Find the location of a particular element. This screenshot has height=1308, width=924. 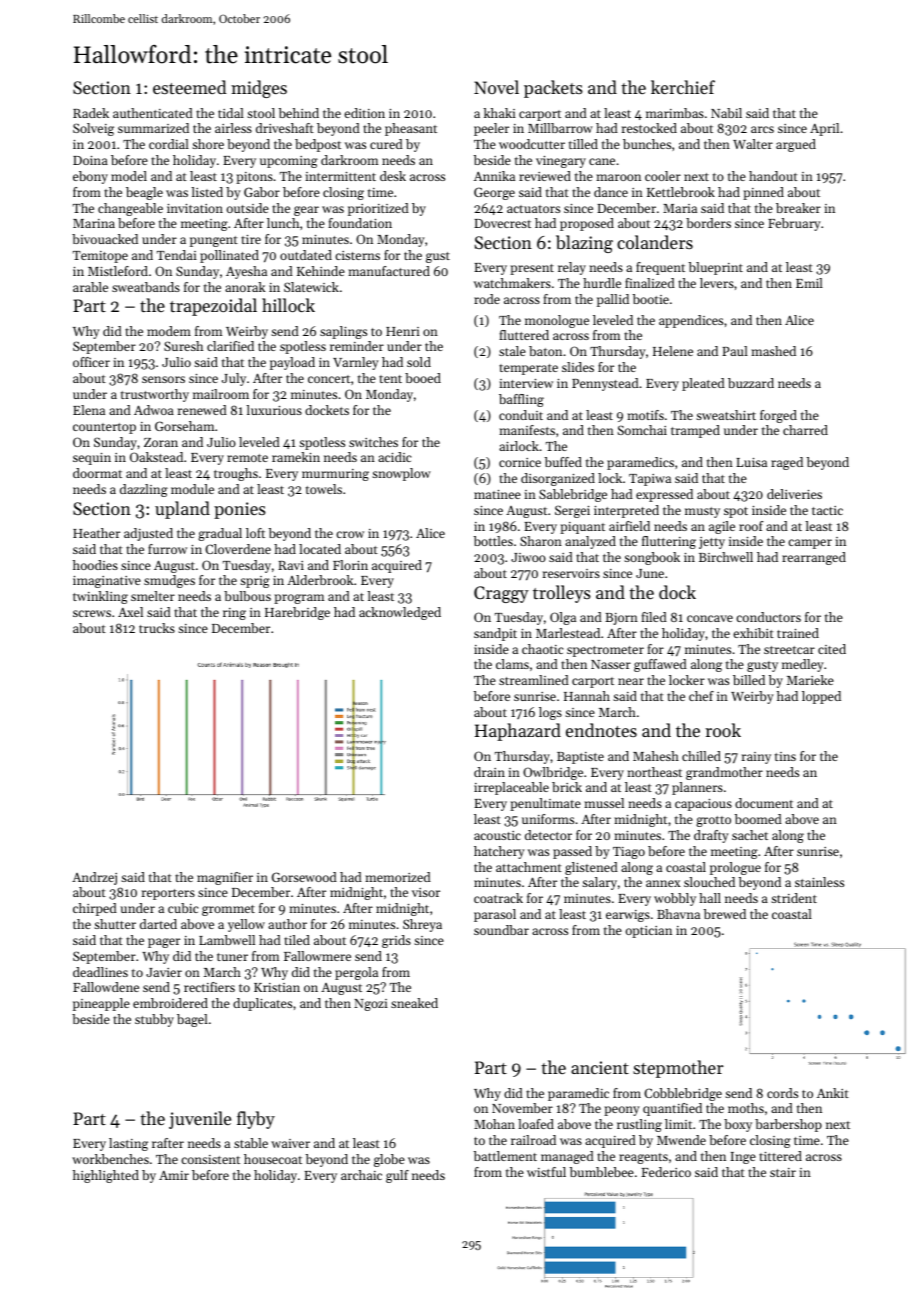

Amir is located at coordinates (174, 1175).
